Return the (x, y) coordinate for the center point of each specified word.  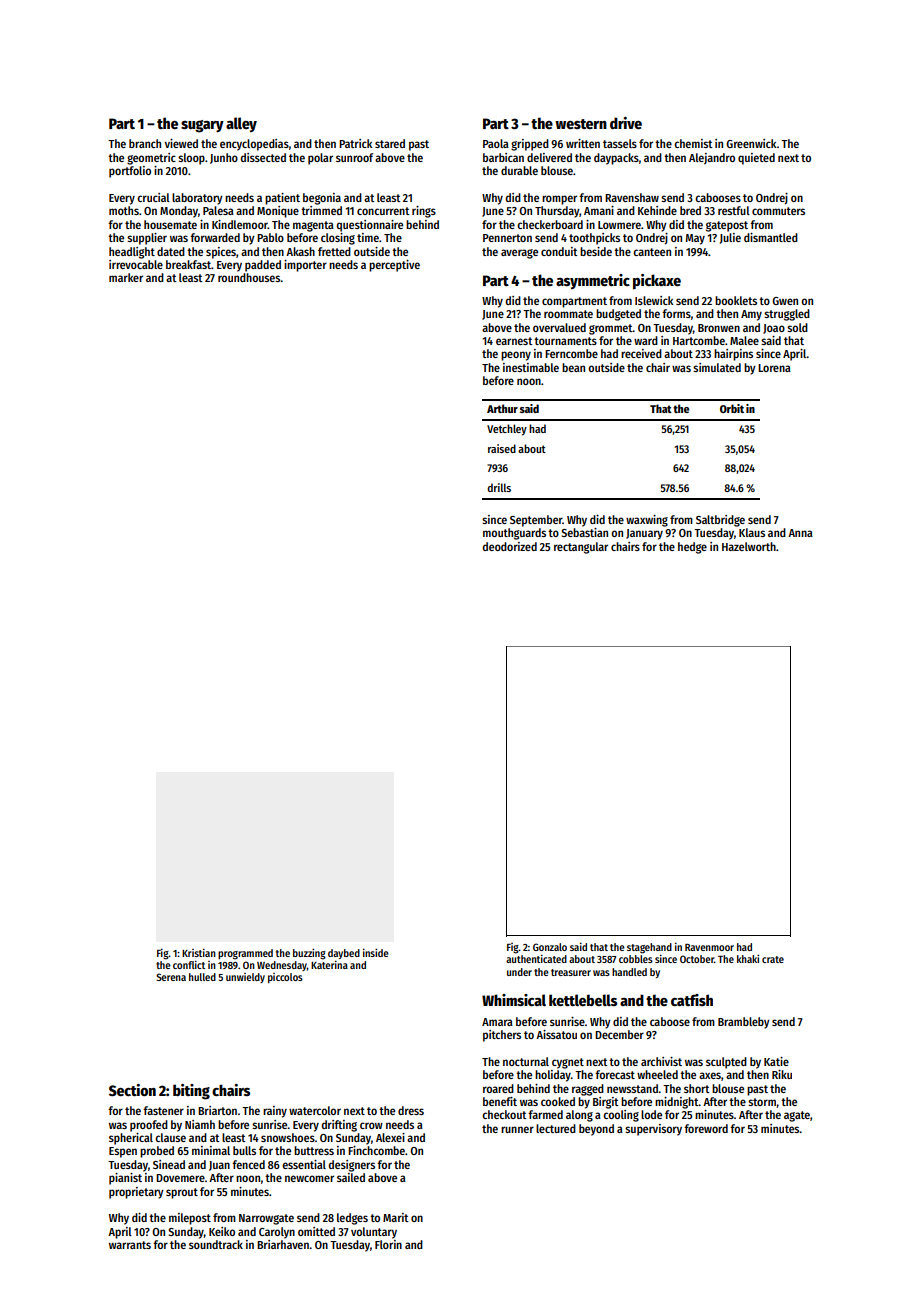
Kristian (199, 952)
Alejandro (712, 159)
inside (376, 952)
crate (773, 959)
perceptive (394, 266)
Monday (179, 212)
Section (132, 1090)
